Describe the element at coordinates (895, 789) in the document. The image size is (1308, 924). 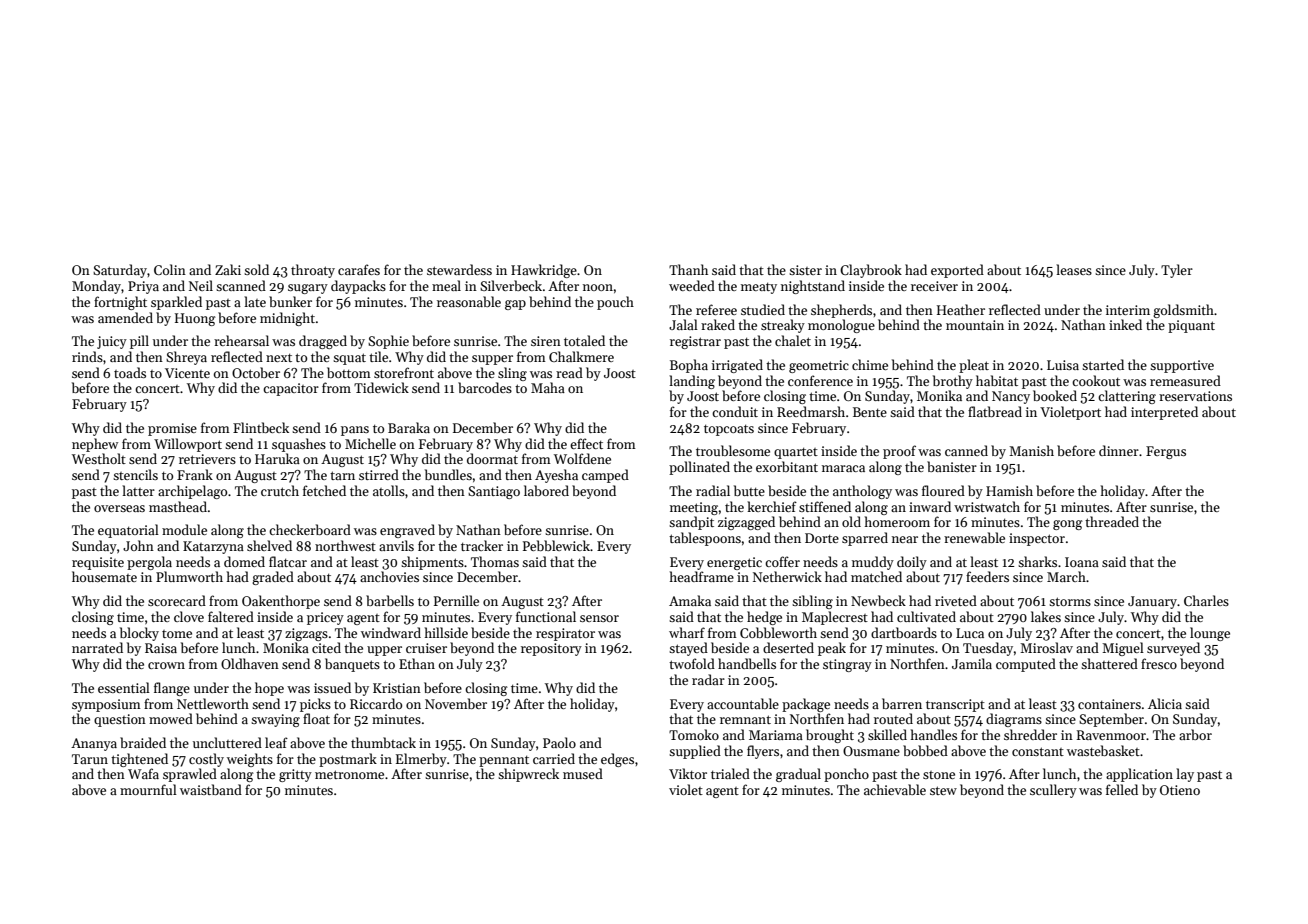
I see `achievable` at that location.
